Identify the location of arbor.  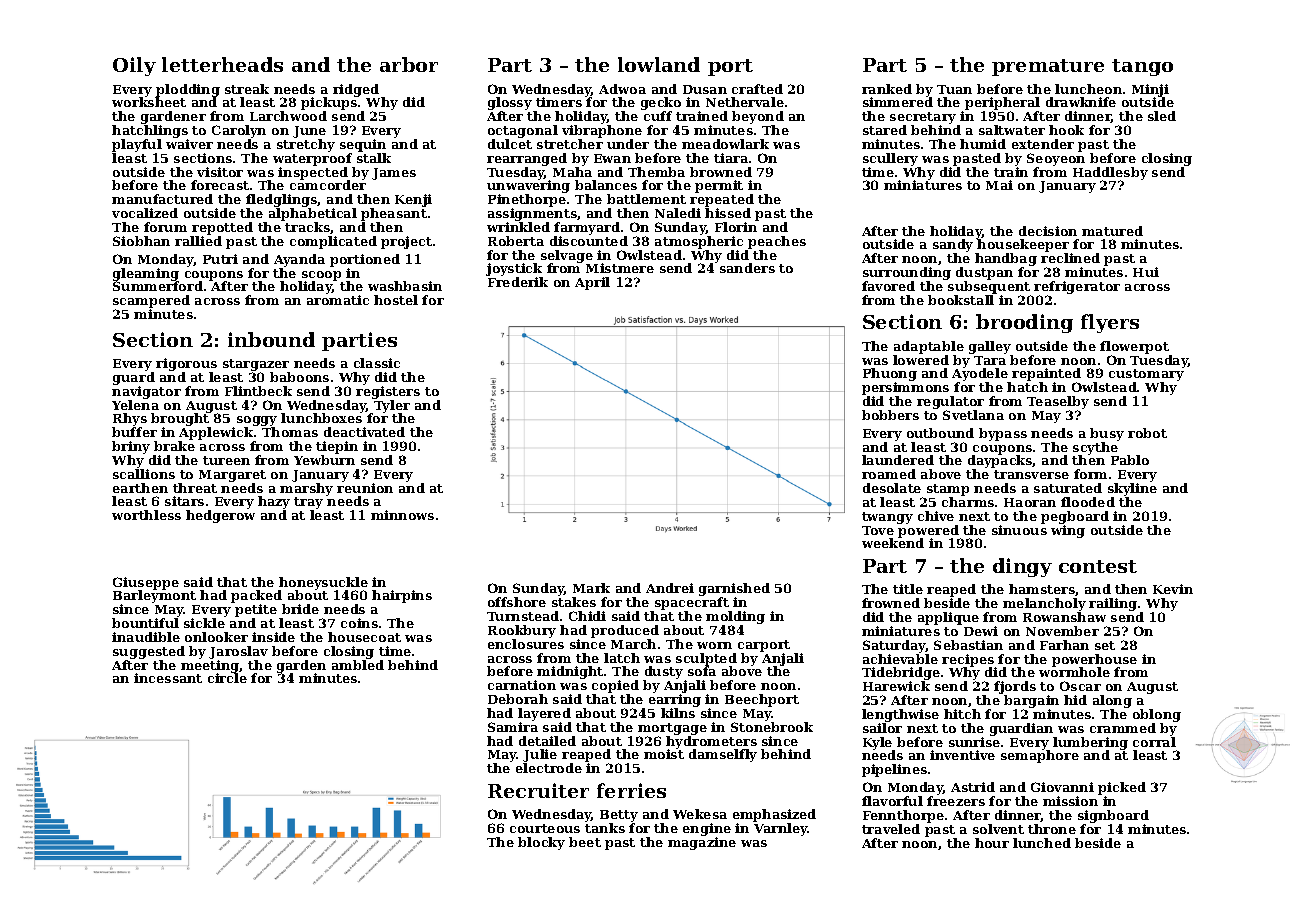
(409, 64).
